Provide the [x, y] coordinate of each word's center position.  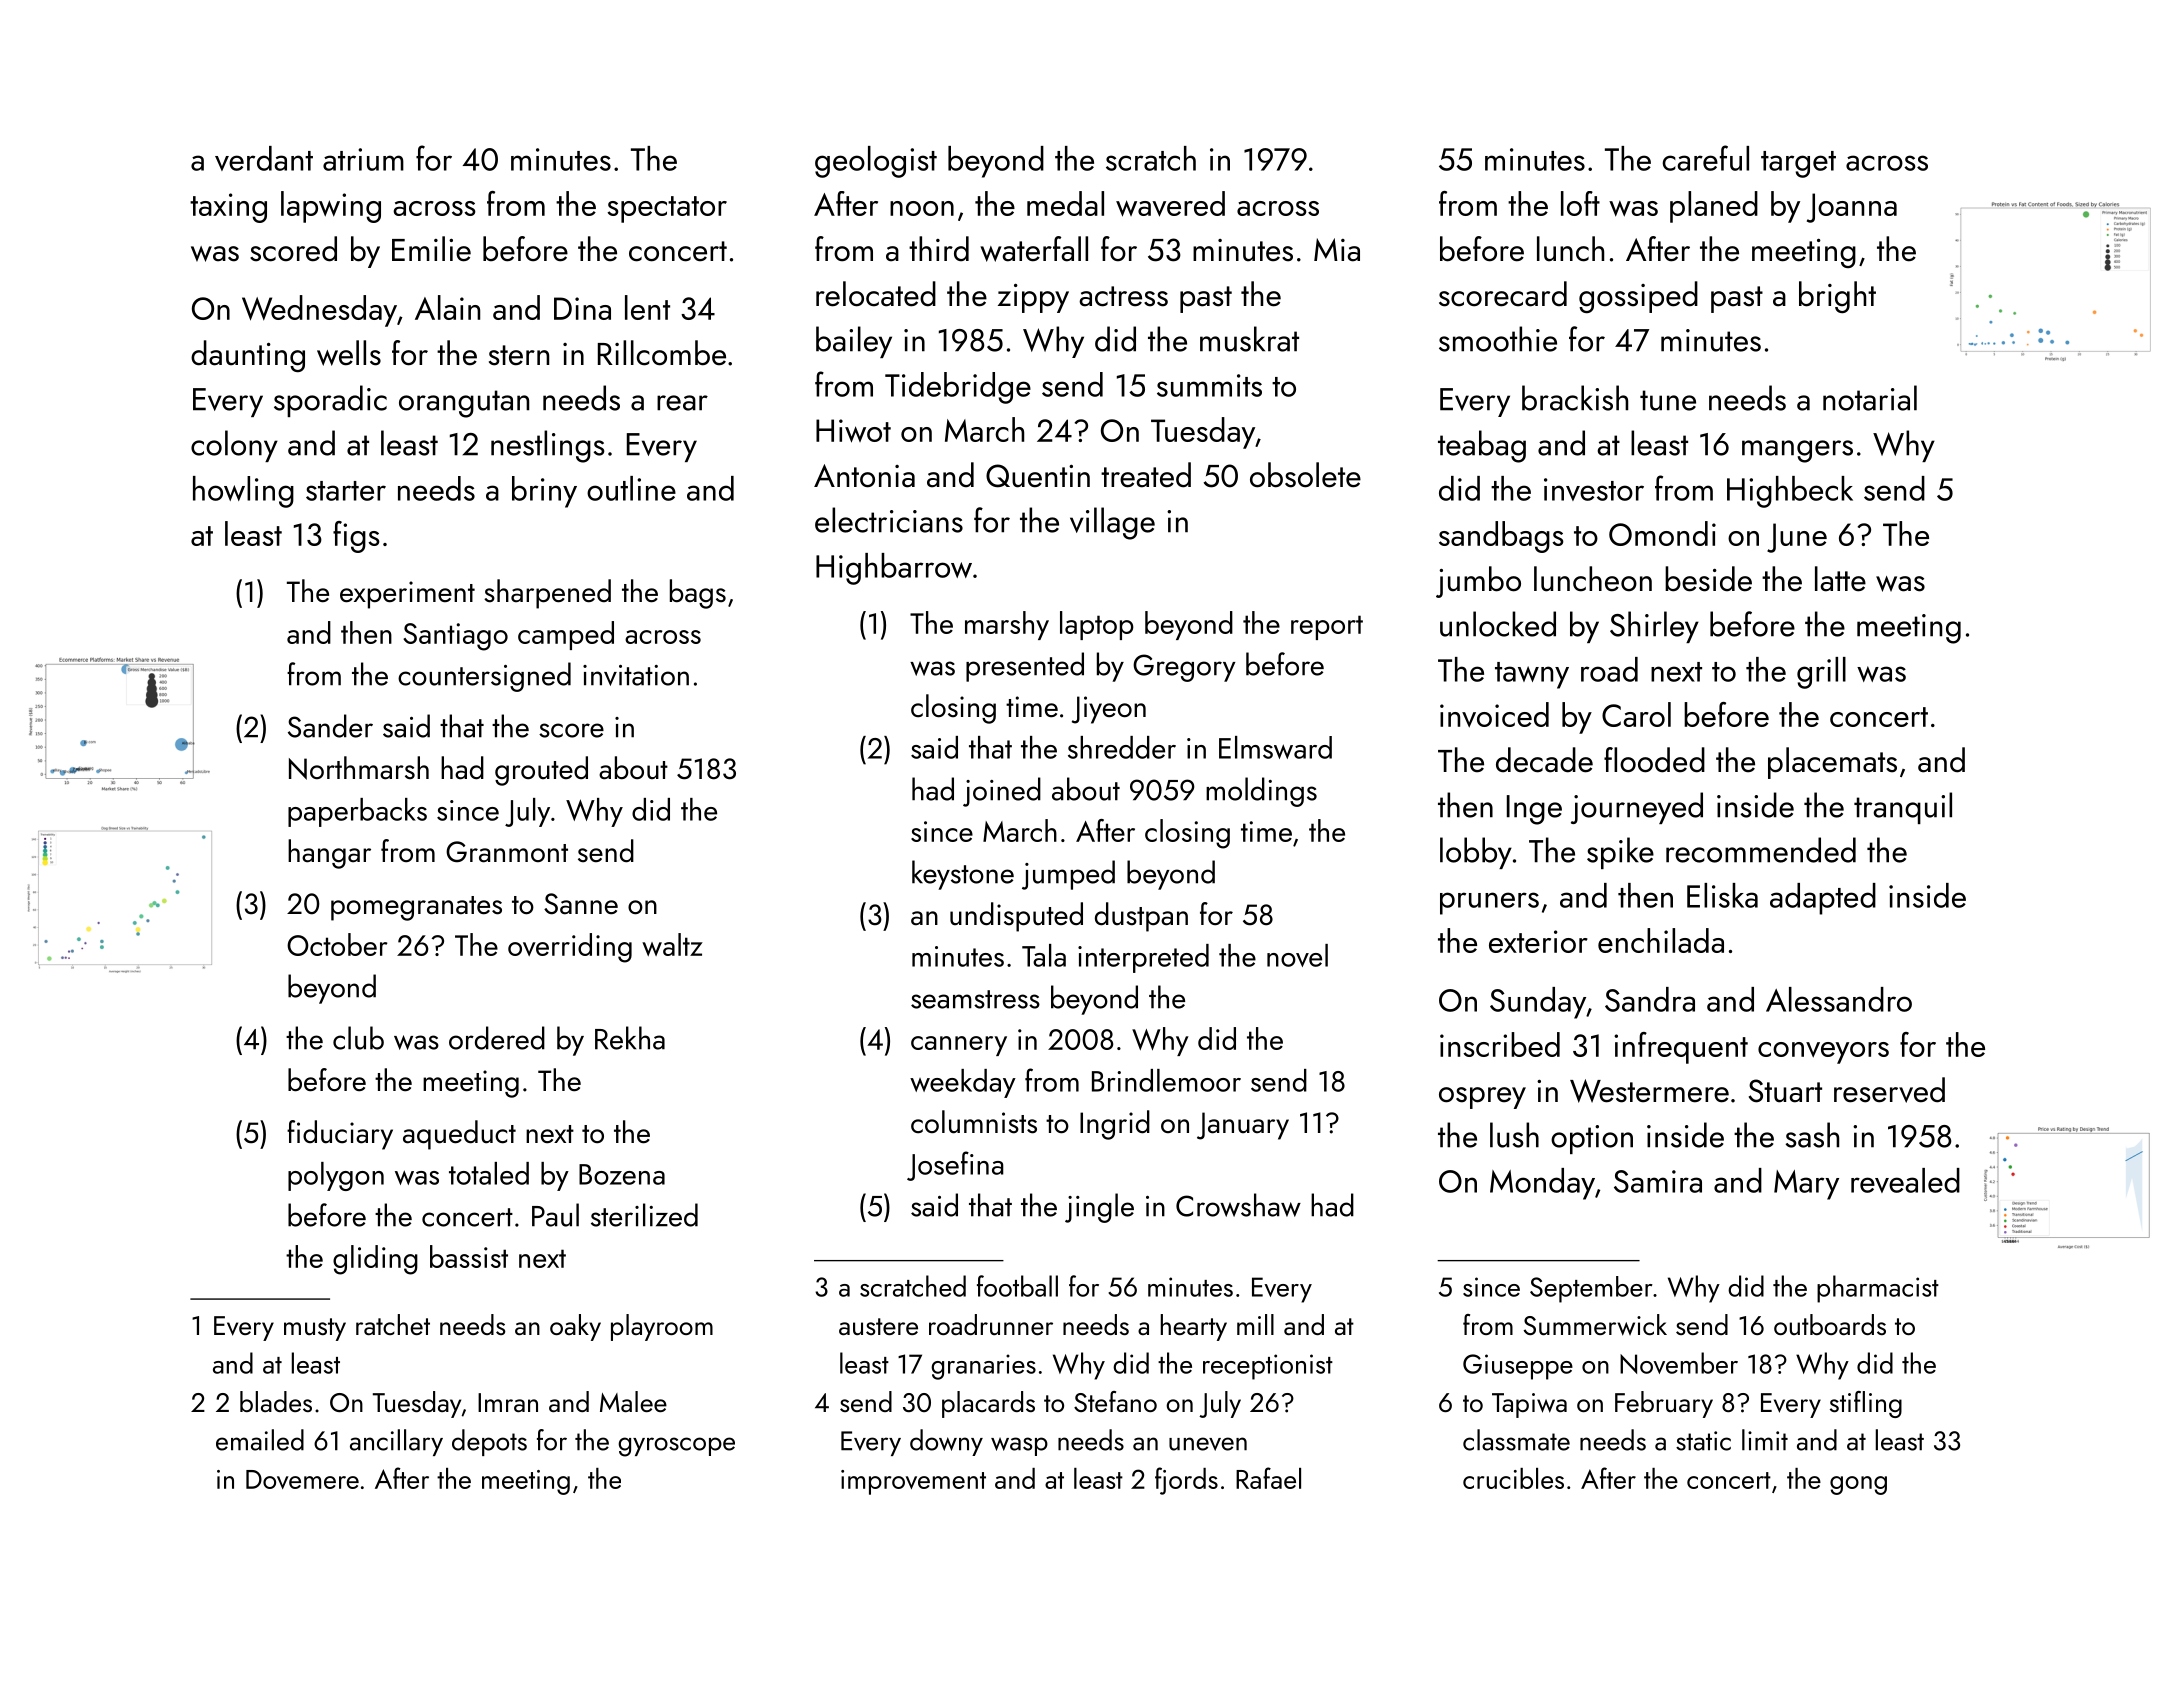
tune [1668, 400]
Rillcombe [662, 353]
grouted [541, 771]
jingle [1099, 1208]
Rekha [630, 1038]
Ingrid [1115, 1125]
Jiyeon [1109, 710]
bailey [854, 342]
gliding [375, 1260]
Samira [1658, 1181]
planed [1714, 207]
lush [1514, 1135]
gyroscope [676, 1447]
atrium [363, 159]
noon [922, 208]
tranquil [1903, 808]
